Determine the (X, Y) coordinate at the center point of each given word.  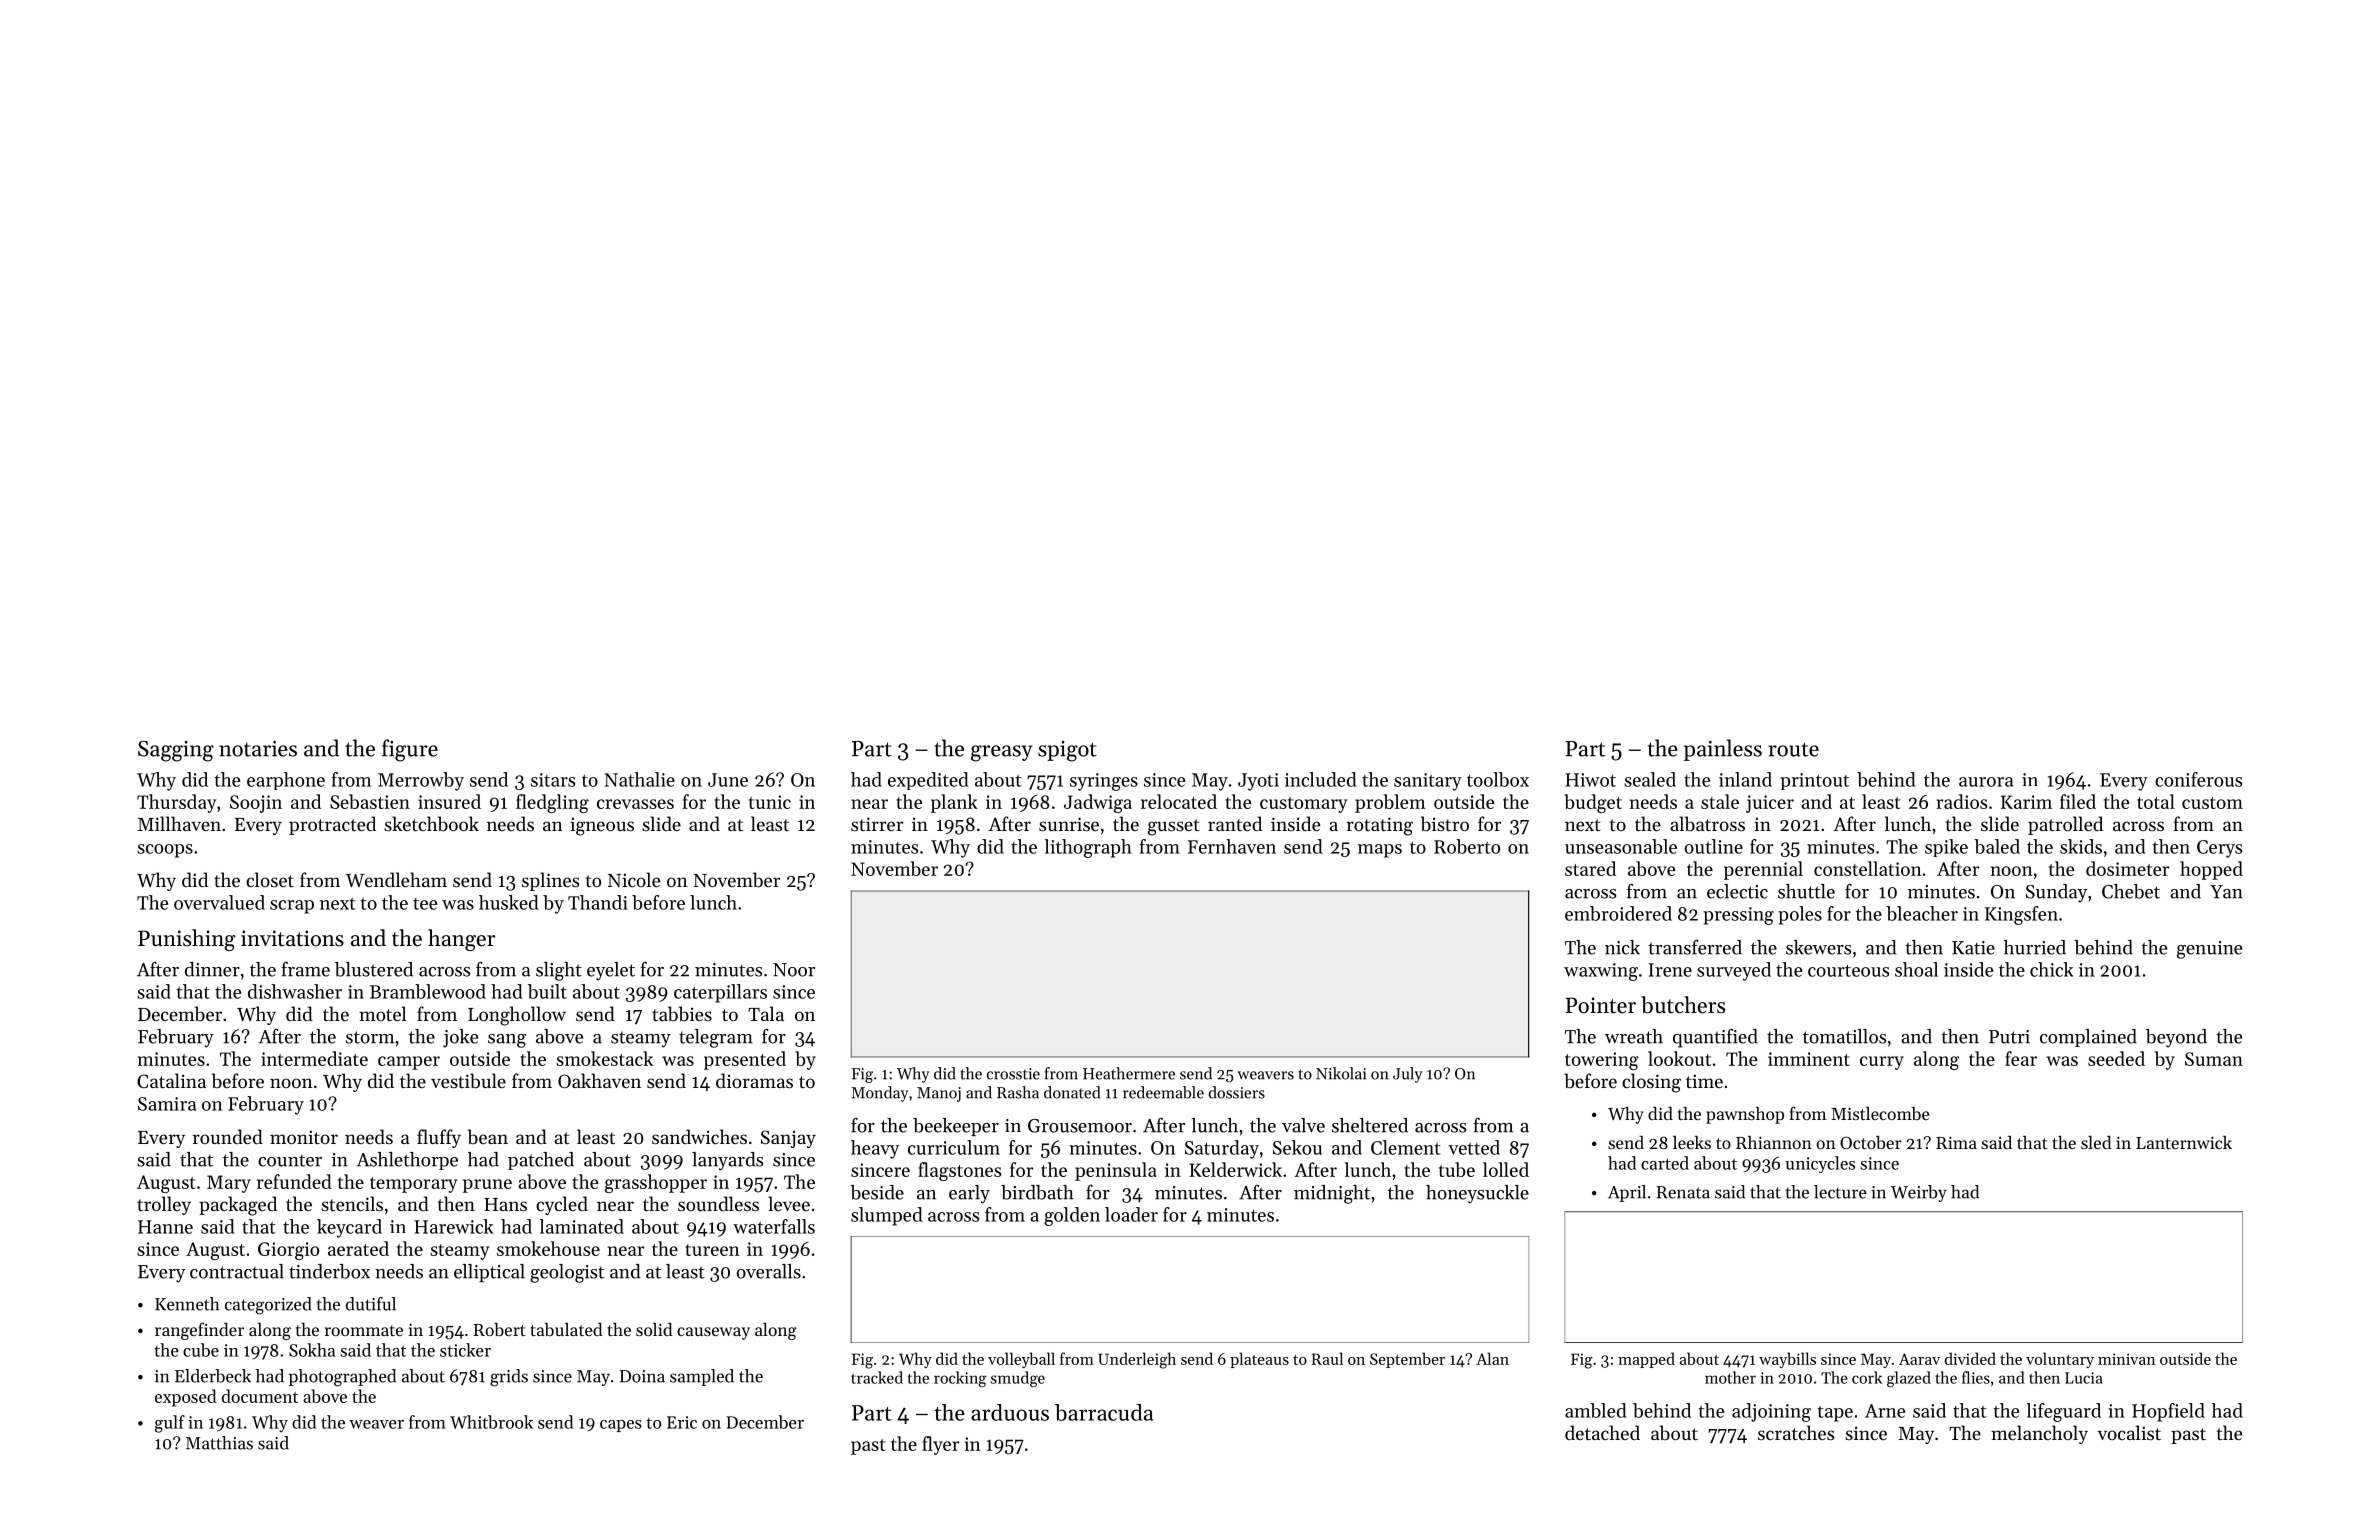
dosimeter (2127, 868)
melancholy (2039, 1434)
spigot (1067, 751)
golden (1072, 1216)
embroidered (1618, 913)
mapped (1646, 1360)
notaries (258, 748)
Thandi (598, 902)
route (1793, 749)
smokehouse (548, 1248)
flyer (940, 1445)
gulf (170, 1424)
